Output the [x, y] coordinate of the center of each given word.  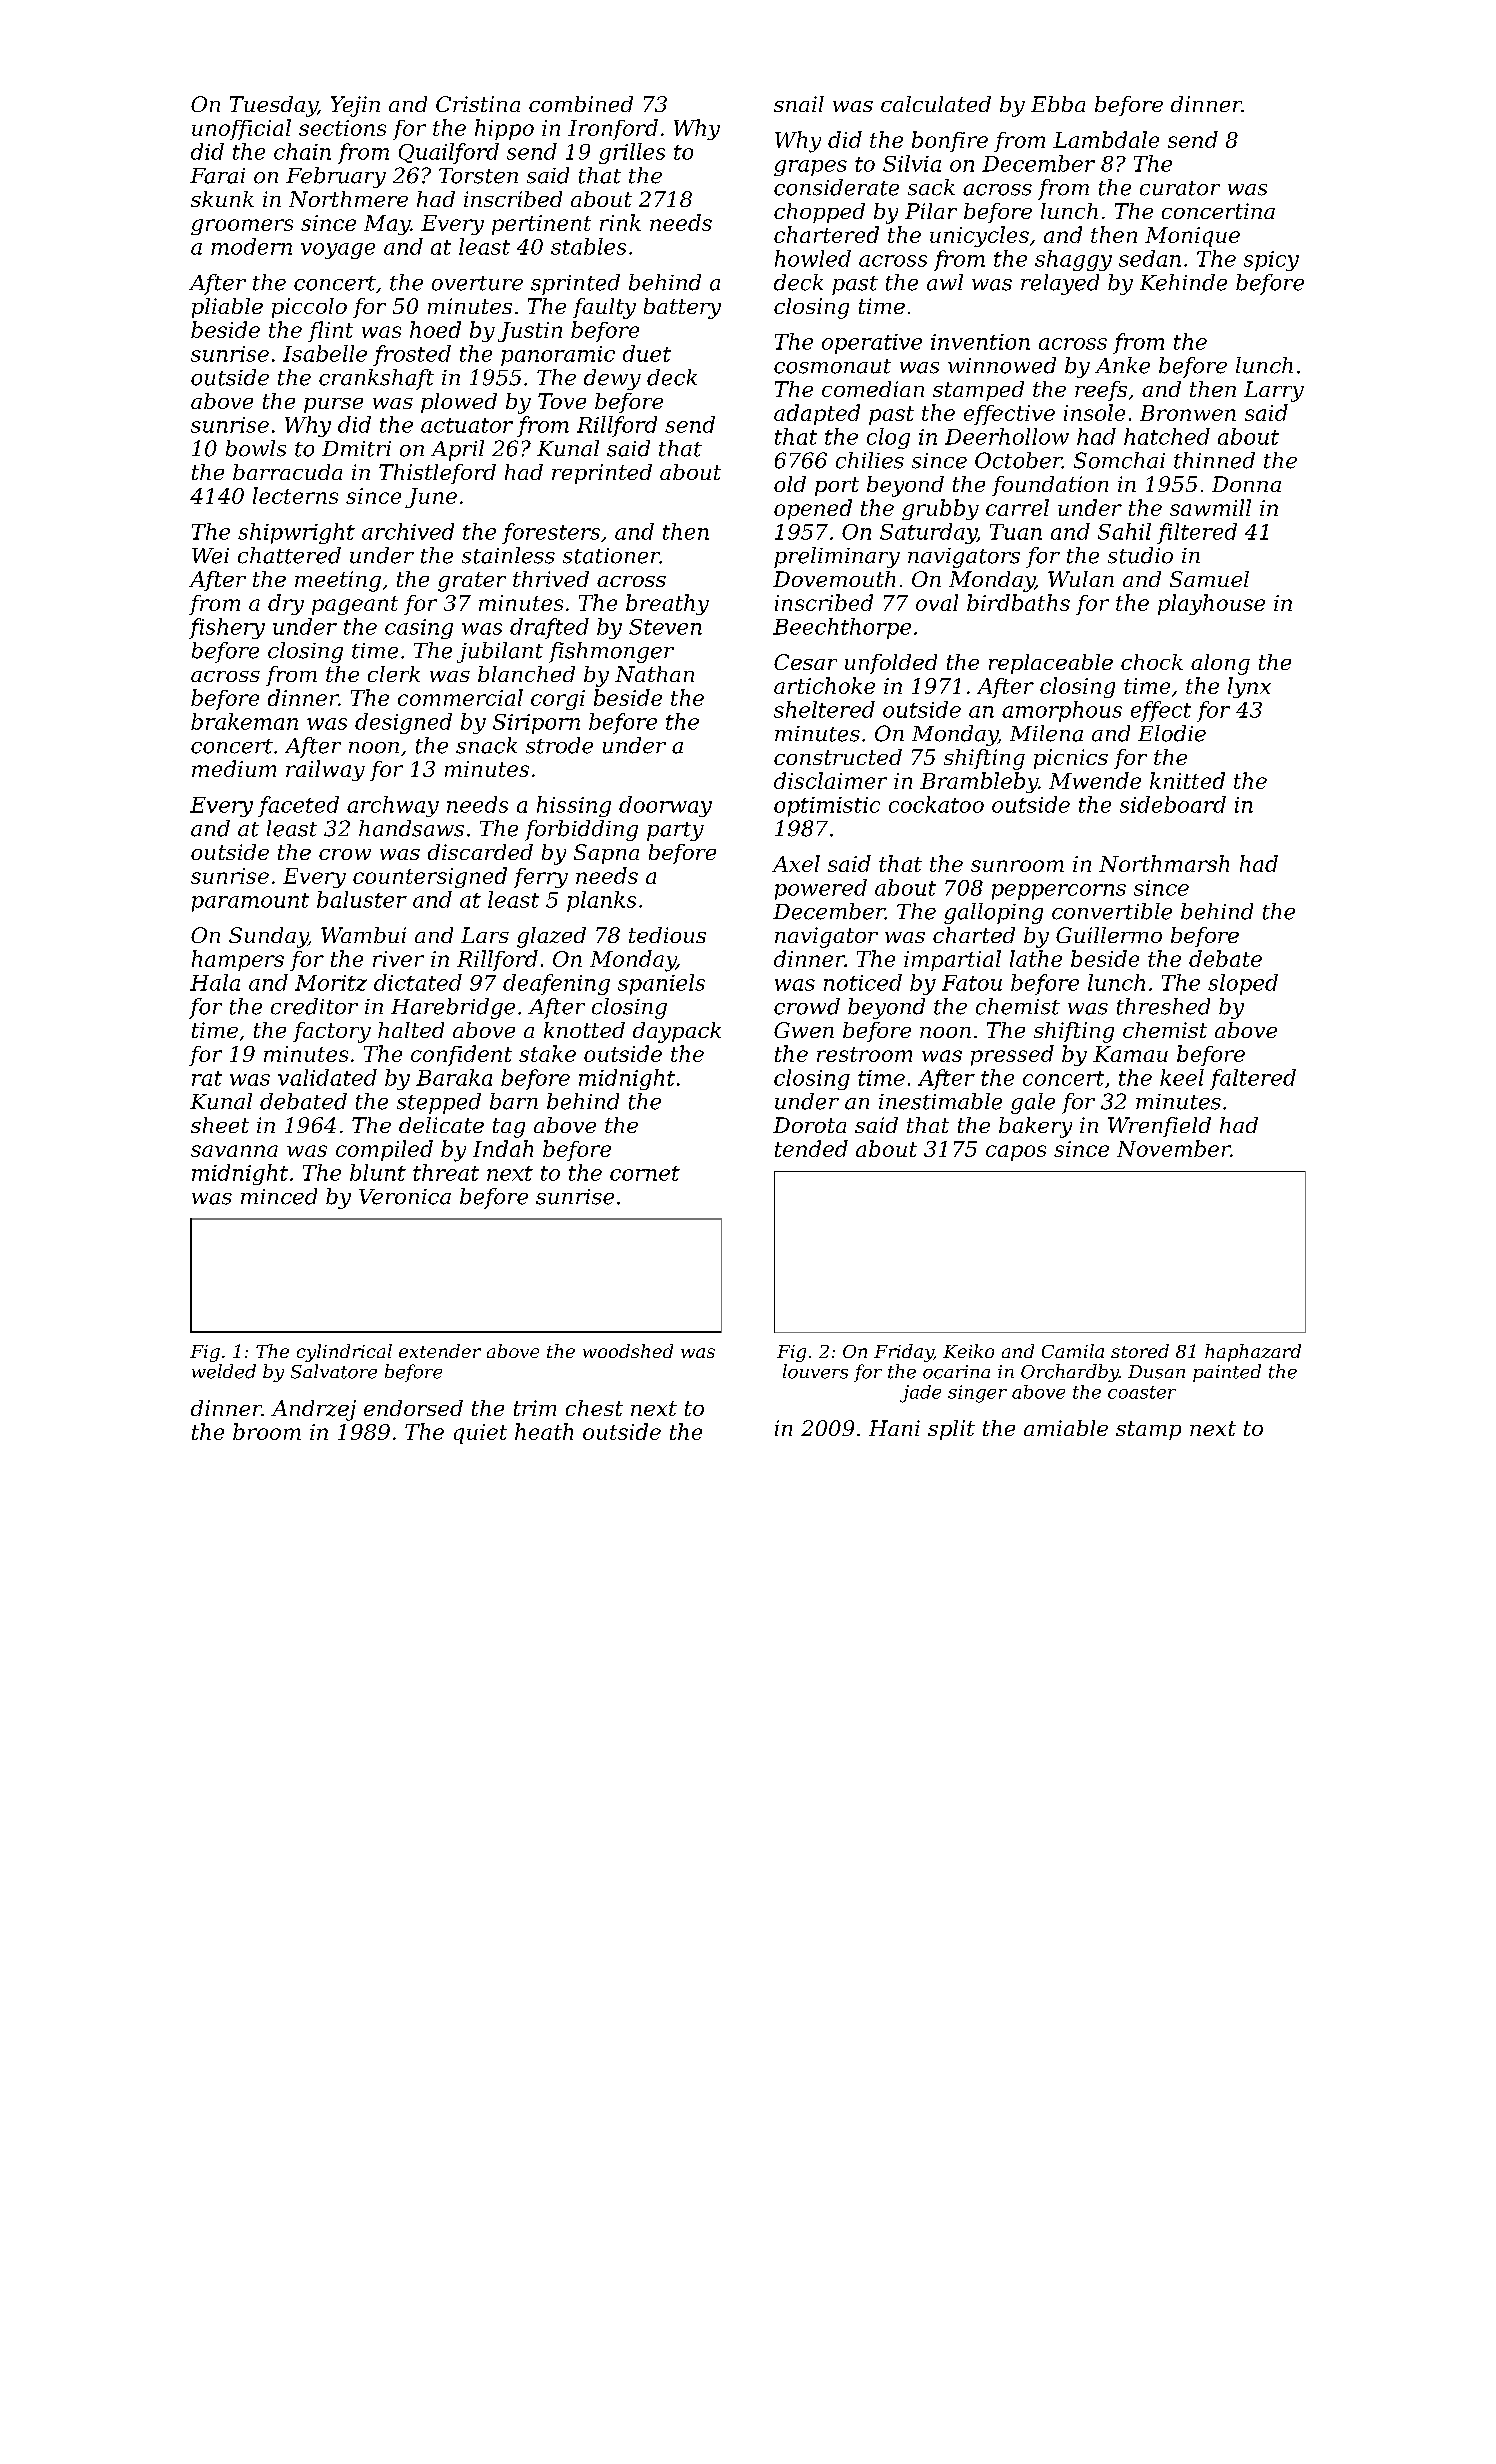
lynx [1249, 687]
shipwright [296, 533]
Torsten [478, 176]
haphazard [1253, 1353]
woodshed [628, 1351]
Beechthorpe [842, 628]
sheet [220, 1125]
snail [799, 104]
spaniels [661, 984]
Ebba [1058, 104]
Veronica [405, 1197]
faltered [1253, 1079]
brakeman [244, 721]
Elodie [1172, 733]
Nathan [654, 674]
